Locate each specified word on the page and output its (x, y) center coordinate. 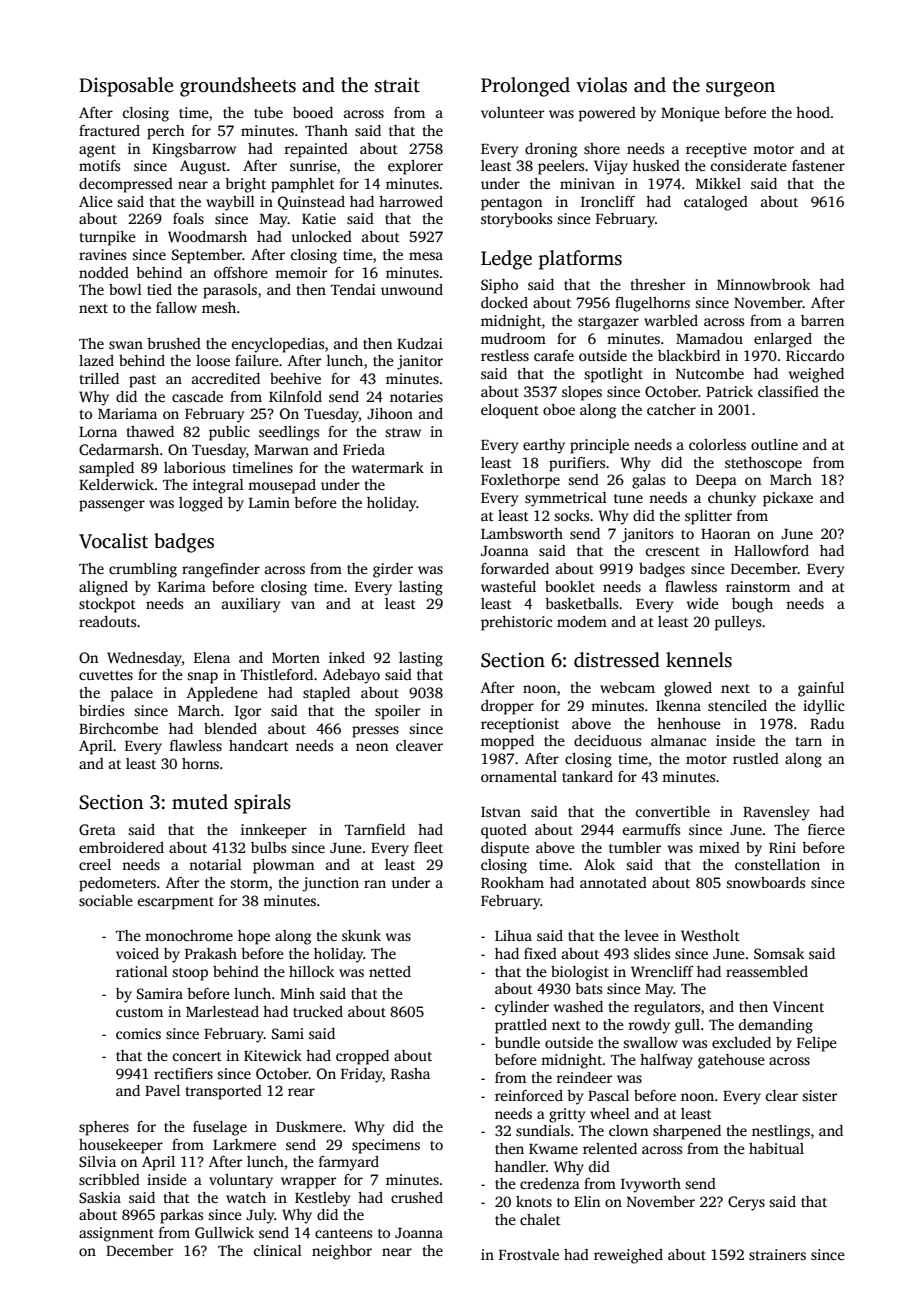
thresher (658, 284)
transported (224, 1092)
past (142, 381)
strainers (777, 1254)
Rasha (410, 1073)
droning (551, 150)
